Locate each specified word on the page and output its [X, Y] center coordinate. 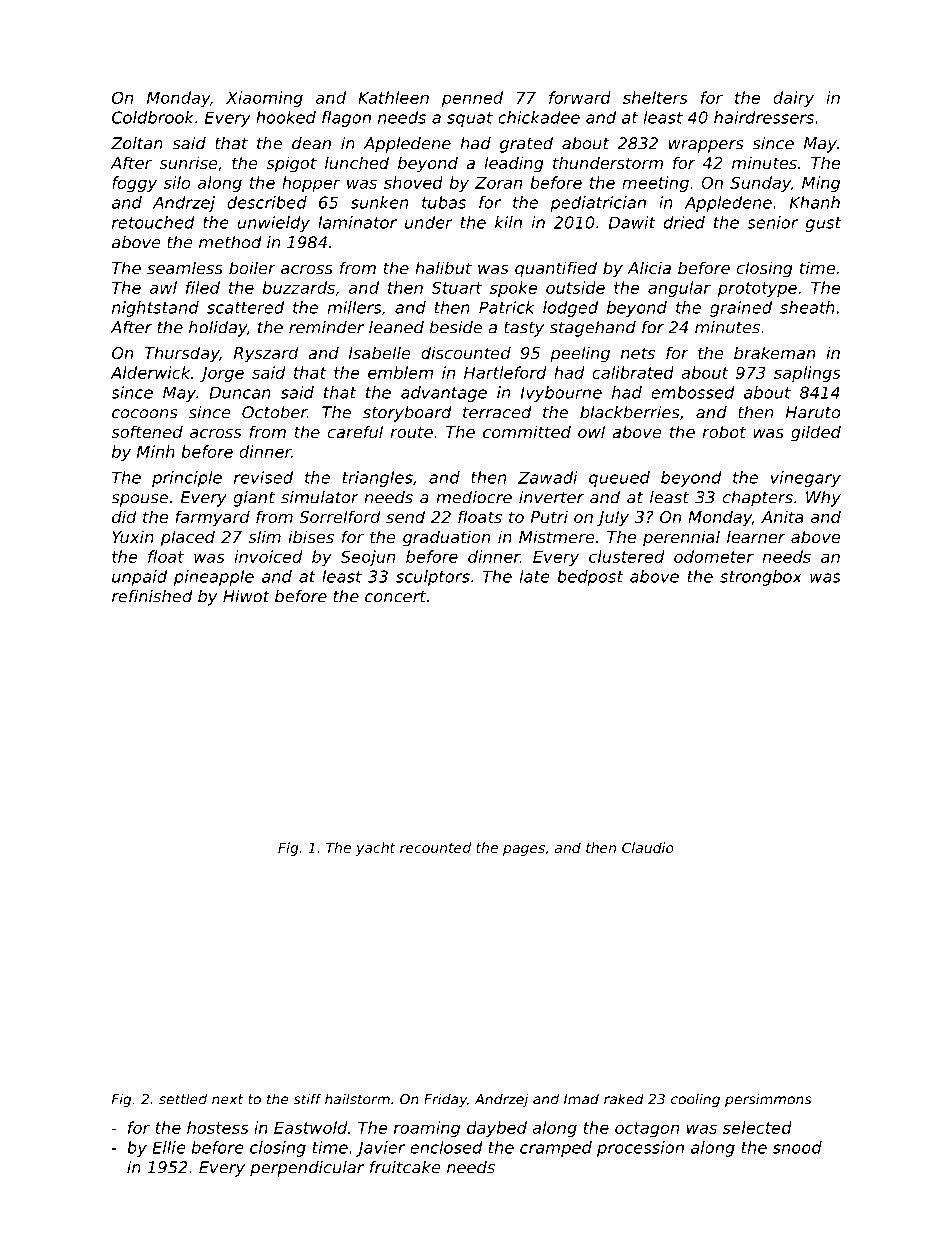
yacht [376, 849]
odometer [714, 556]
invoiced [268, 556]
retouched [153, 222]
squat [470, 119]
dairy [793, 99]
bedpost [590, 578]
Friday [445, 1100]
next [227, 1099]
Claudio [647, 847]
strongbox [761, 578]
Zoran [498, 183]
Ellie [169, 1147]
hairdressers [764, 117]
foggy [134, 184]
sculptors [433, 578]
